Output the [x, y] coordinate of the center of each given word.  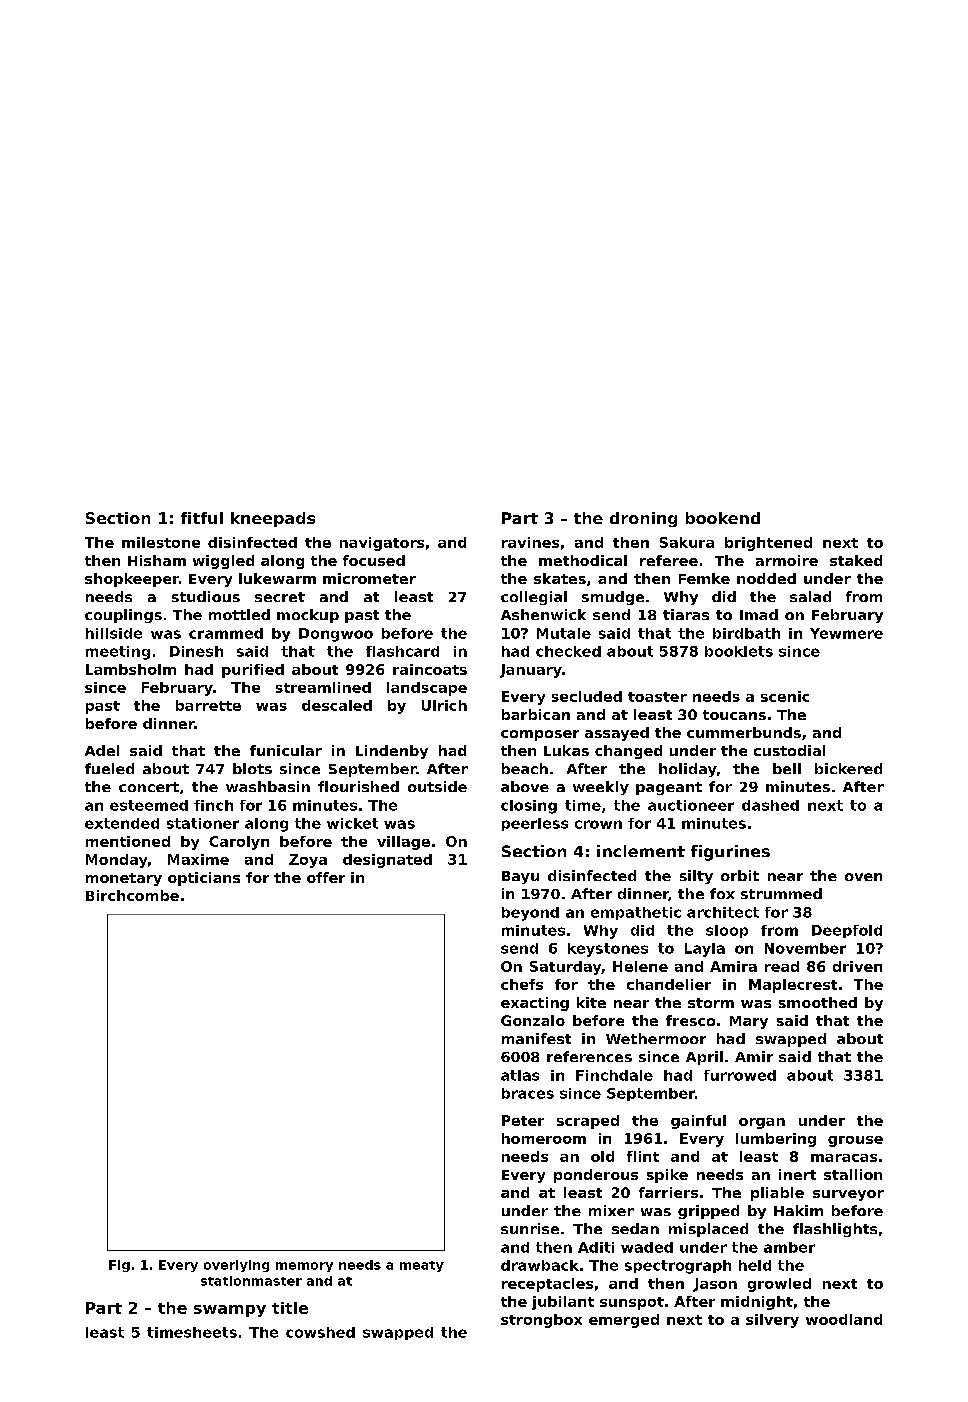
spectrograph [678, 1267]
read [782, 966]
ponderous [596, 1176]
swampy [230, 1311]
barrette [208, 705]
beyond [530, 914]
